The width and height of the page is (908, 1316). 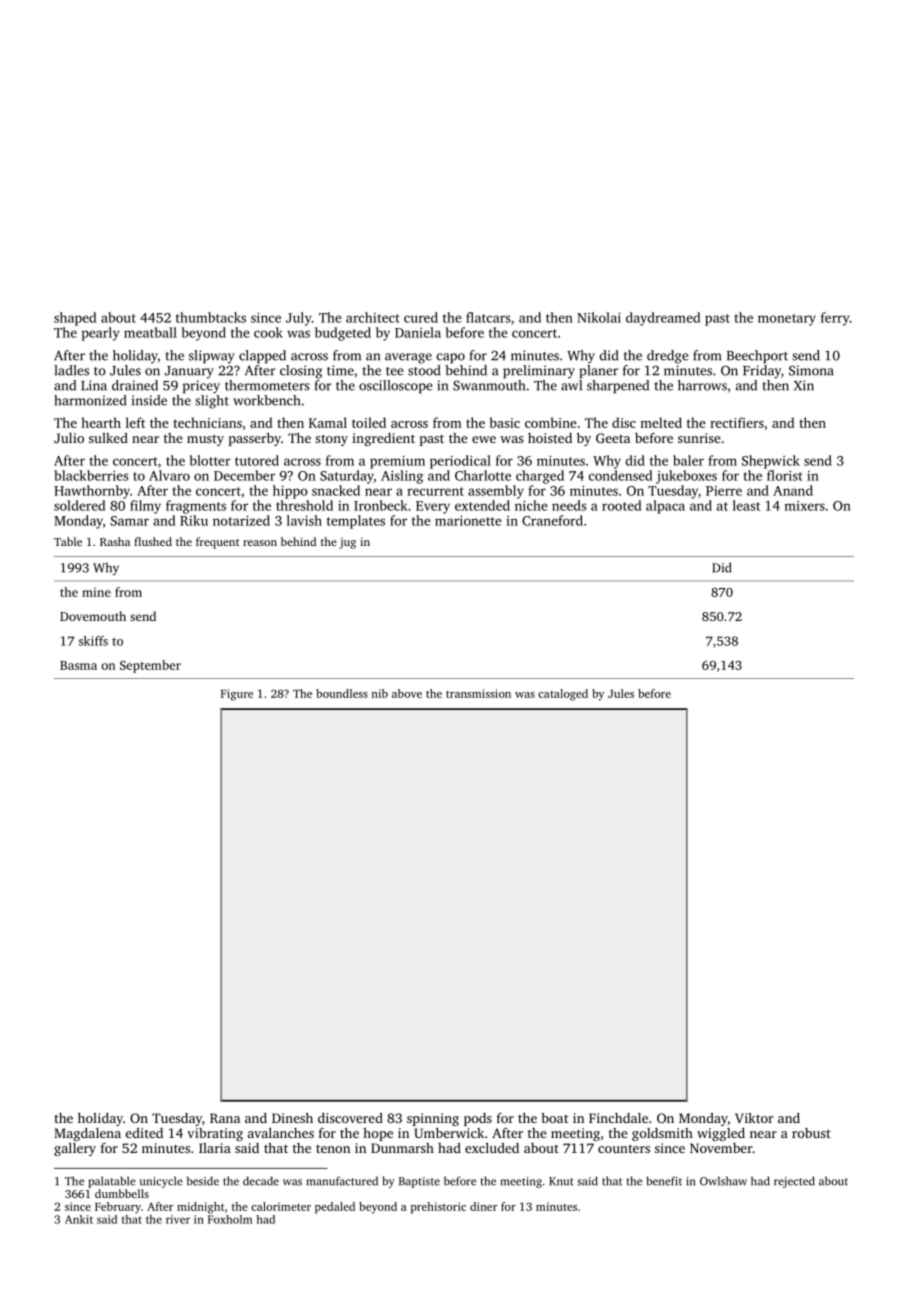 I want to click on toiled, so click(x=369, y=422).
